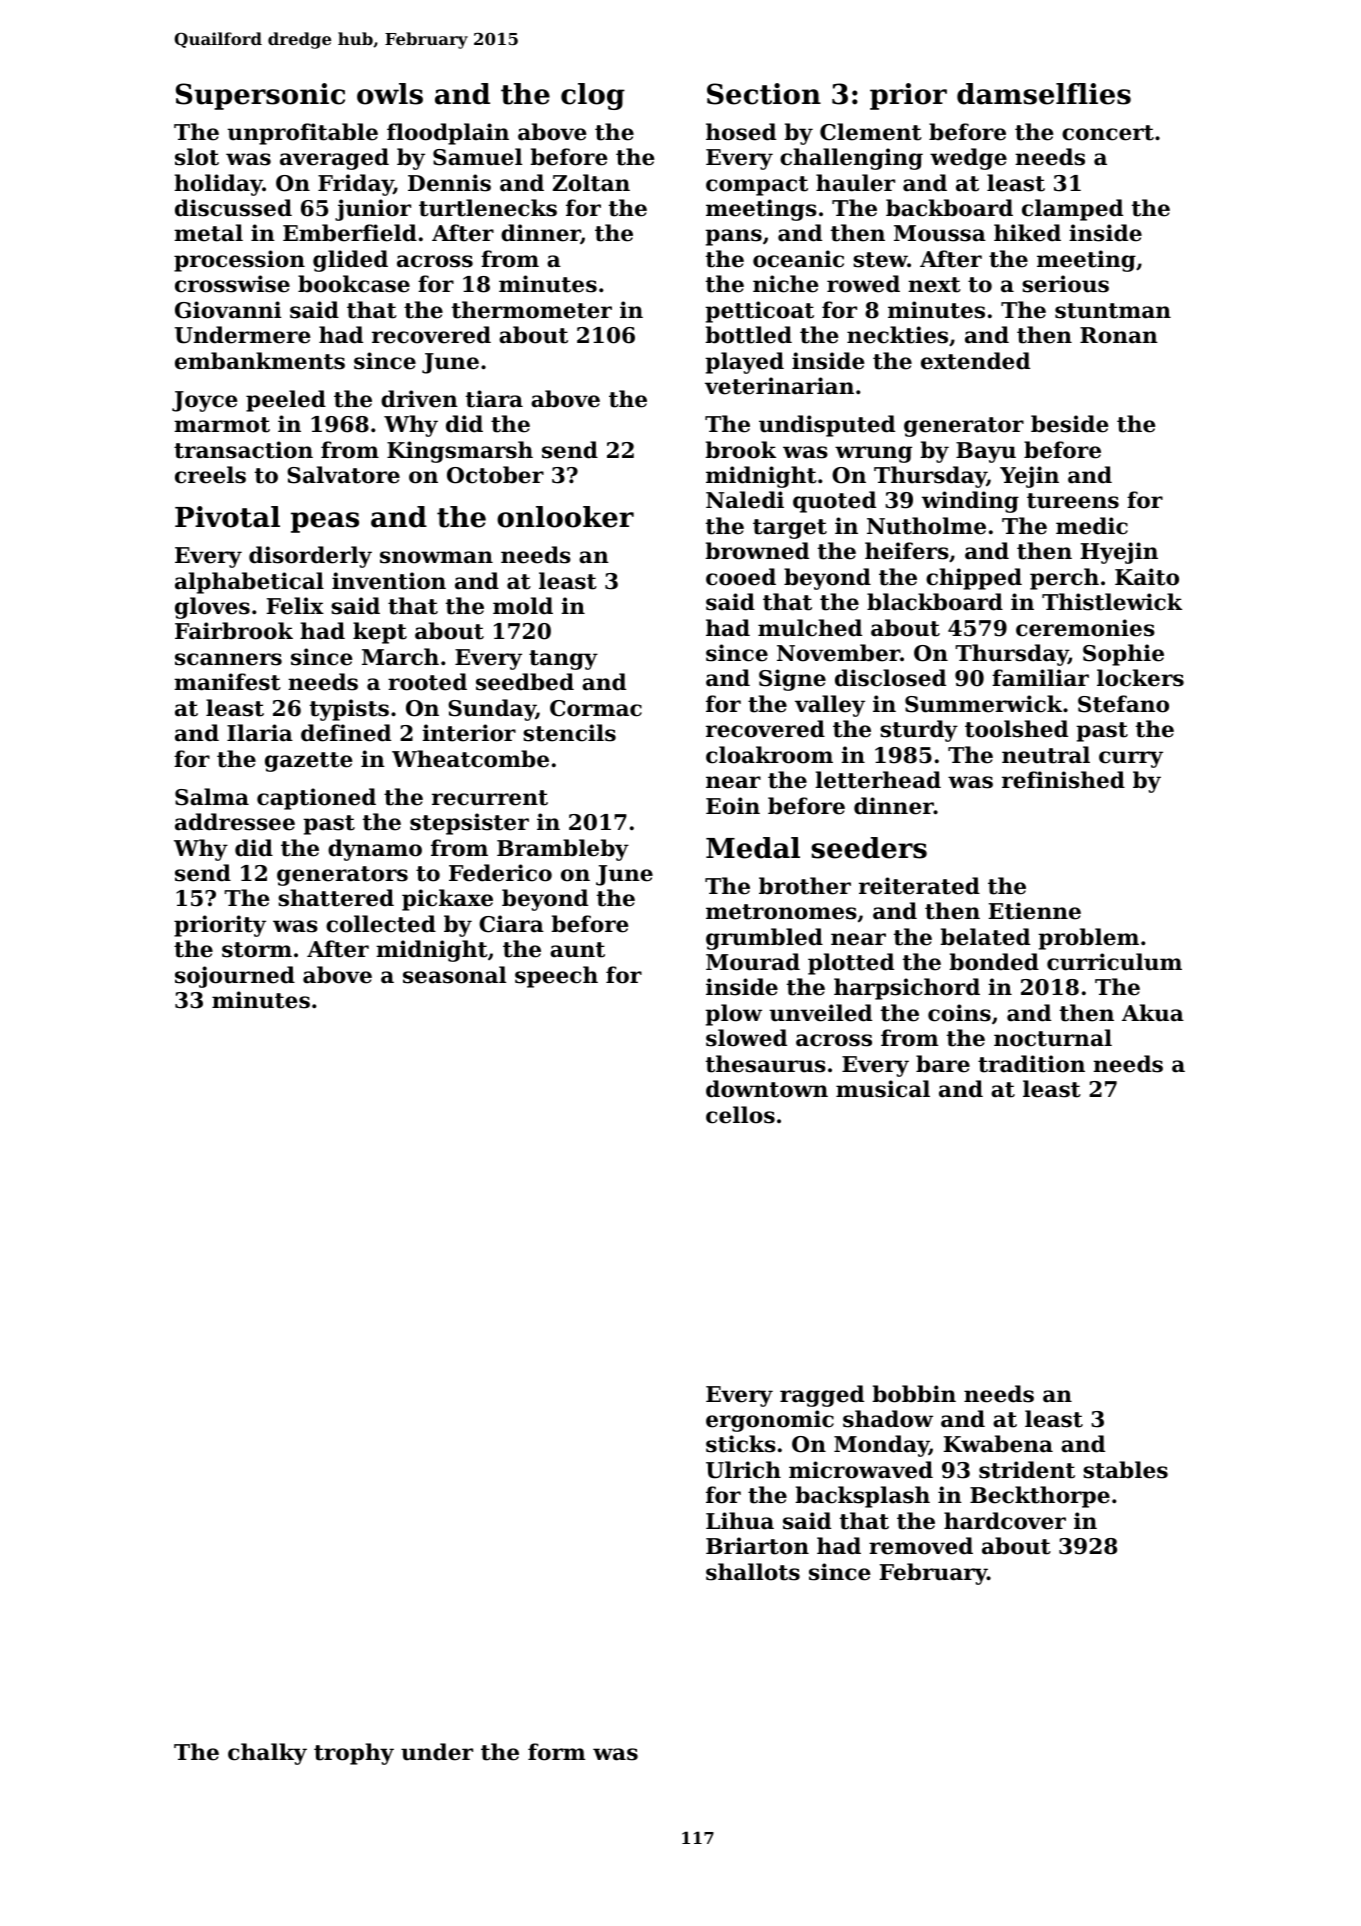 The height and width of the screenshot is (1926, 1361). What do you see at coordinates (1131, 759) in the screenshot?
I see `curry` at bounding box center [1131, 759].
